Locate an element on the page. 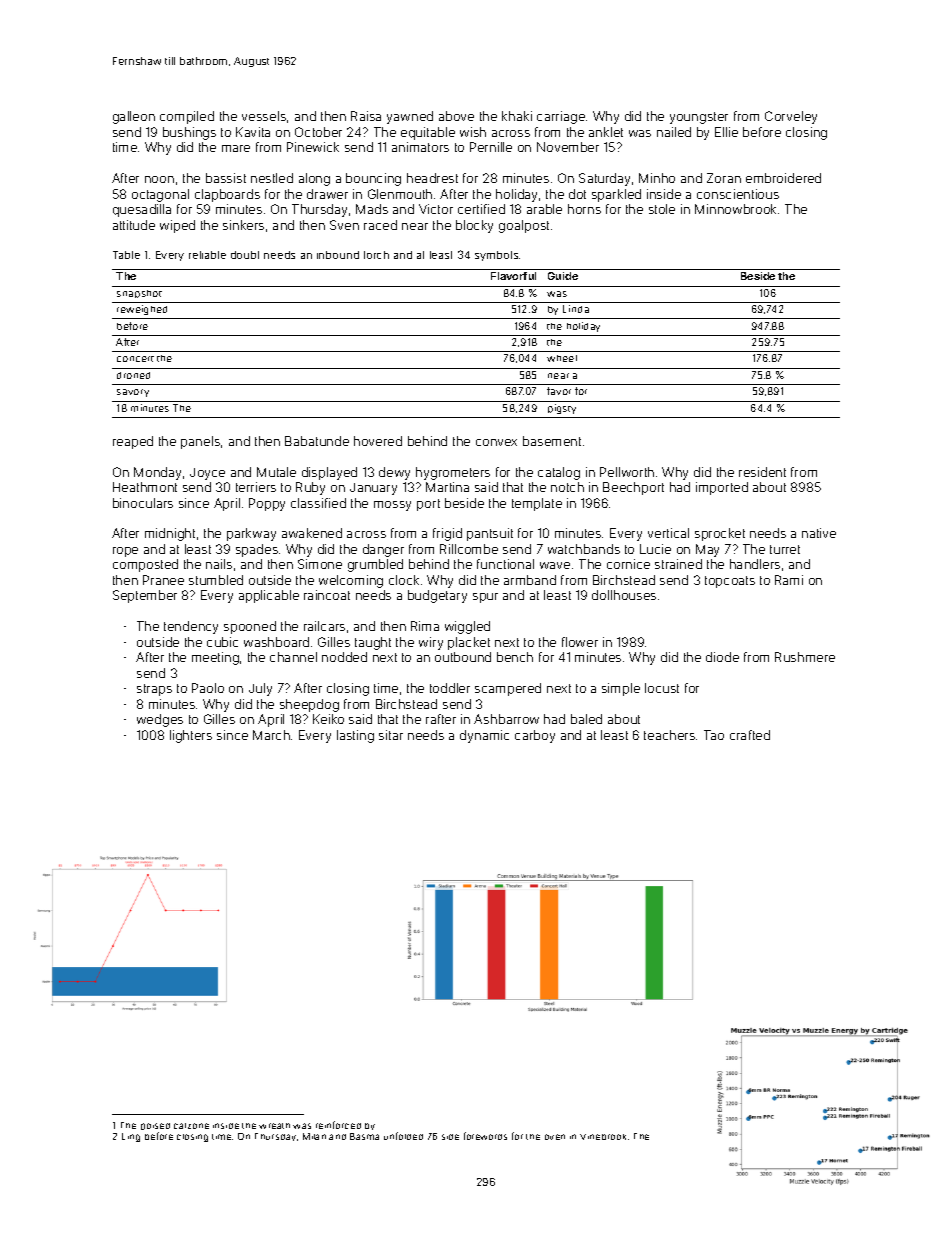 The height and width of the image is (1233, 952). wedges is located at coordinates (160, 720).
